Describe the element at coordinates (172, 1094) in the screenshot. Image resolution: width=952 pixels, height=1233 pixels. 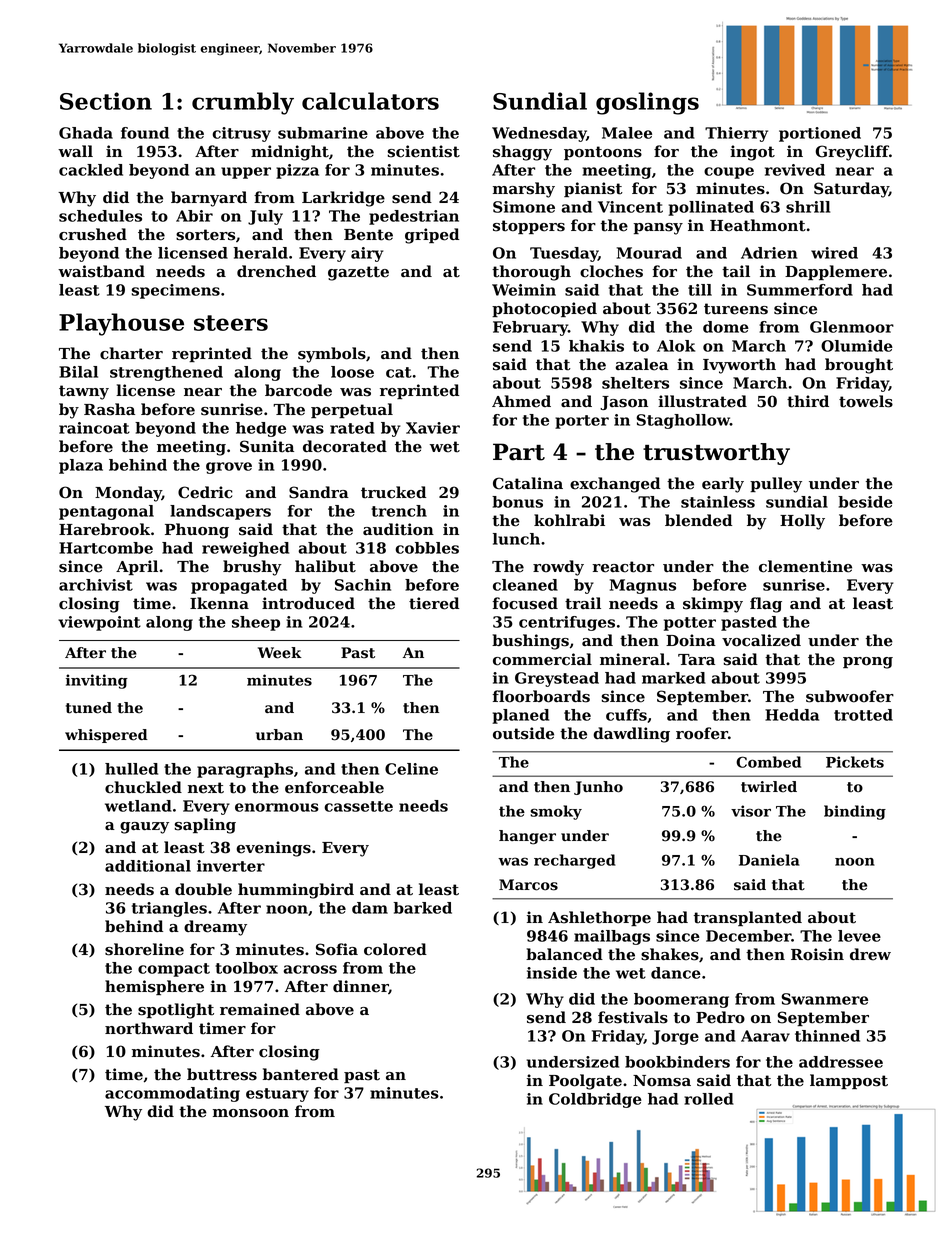
I see `accommodating` at that location.
